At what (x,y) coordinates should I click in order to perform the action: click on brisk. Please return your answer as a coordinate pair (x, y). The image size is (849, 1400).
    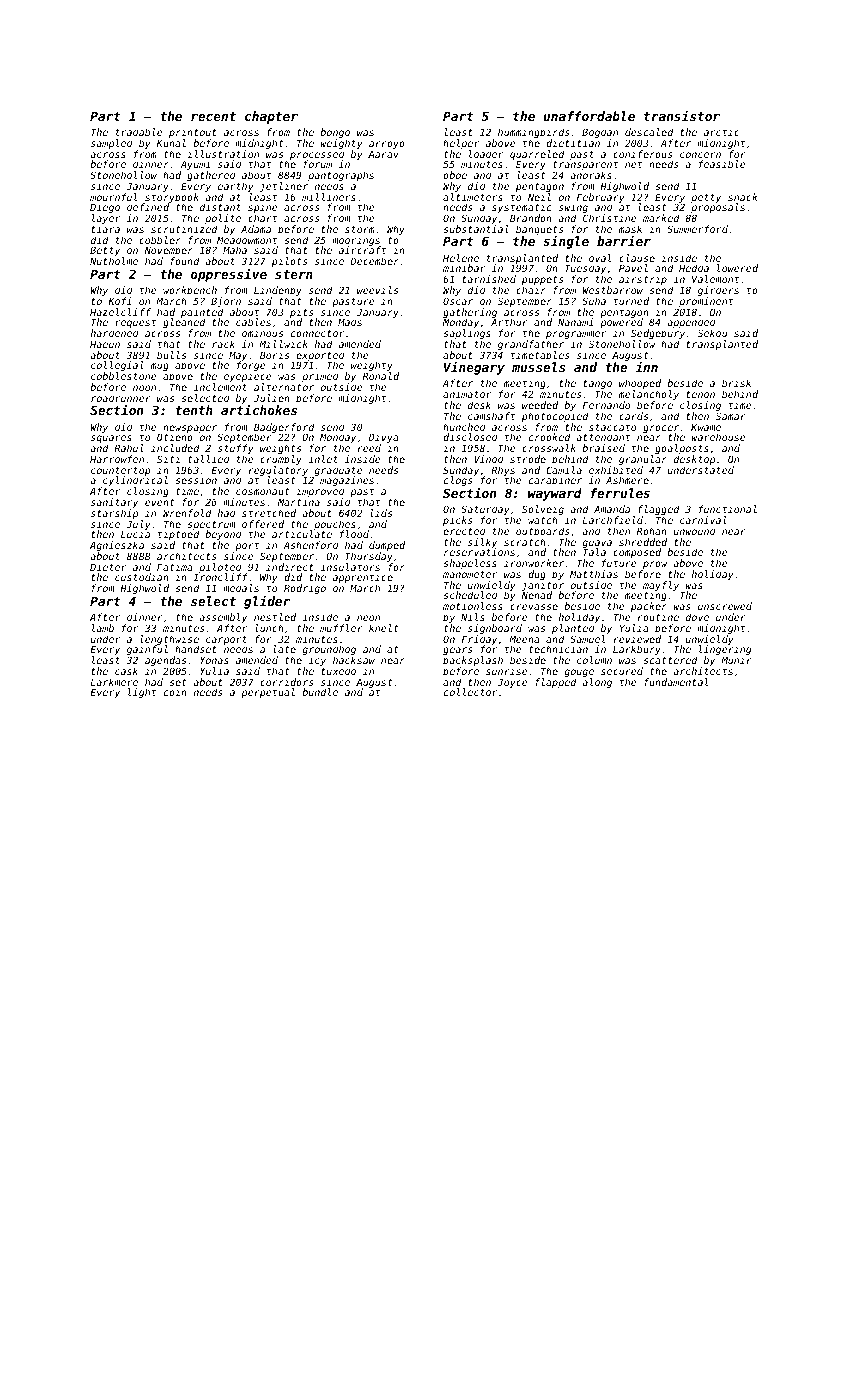
    Looking at the image, I should click on (736, 383).
